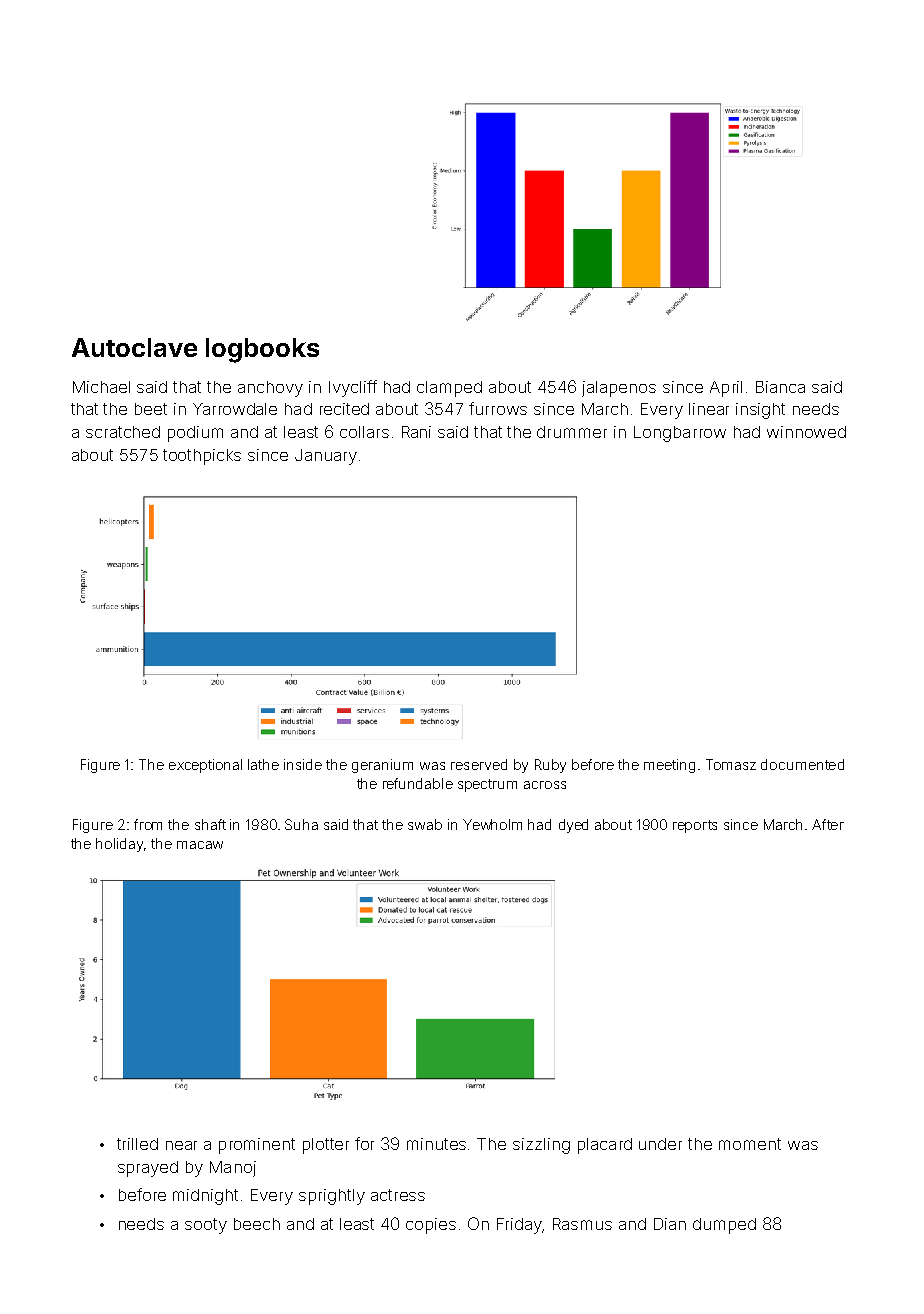  What do you see at coordinates (257, 1146) in the screenshot?
I see `prominent` at bounding box center [257, 1146].
